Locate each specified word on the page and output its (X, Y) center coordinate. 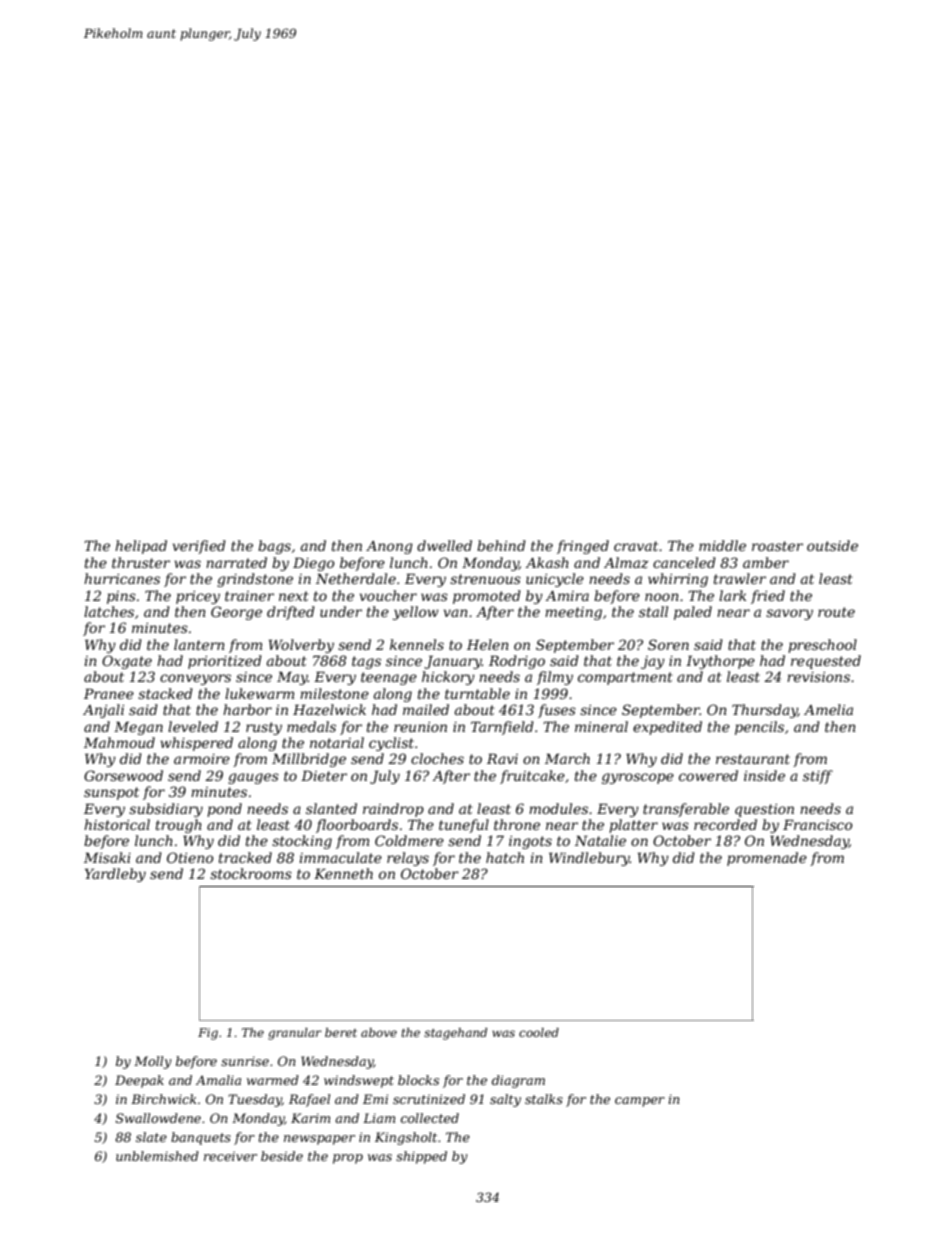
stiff (818, 777)
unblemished (157, 1156)
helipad (141, 547)
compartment (625, 678)
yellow (416, 613)
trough (179, 826)
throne (517, 824)
